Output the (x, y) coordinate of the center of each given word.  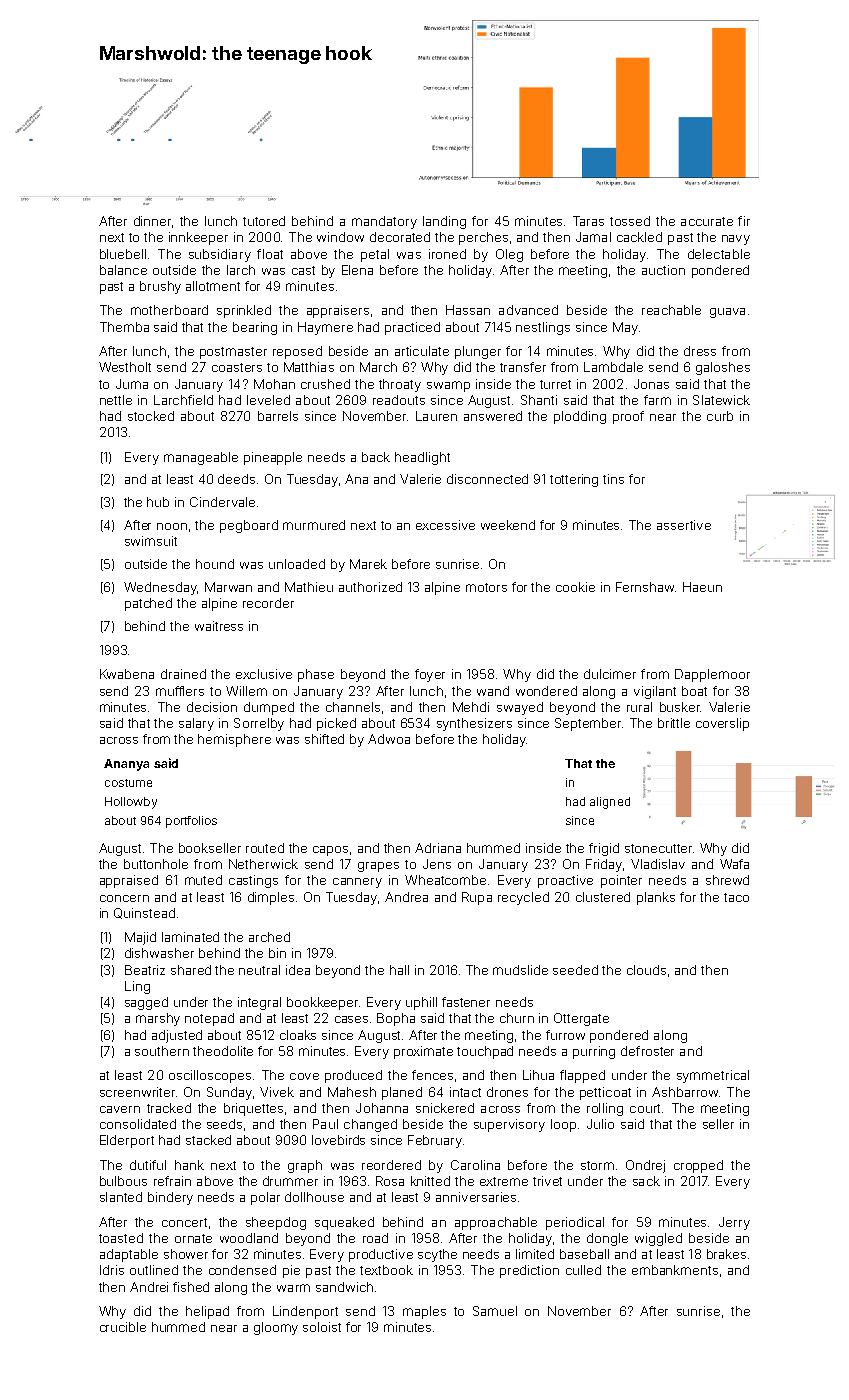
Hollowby (131, 803)
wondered (546, 691)
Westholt (125, 367)
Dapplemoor (712, 675)
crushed (325, 384)
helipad (207, 1312)
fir (744, 221)
